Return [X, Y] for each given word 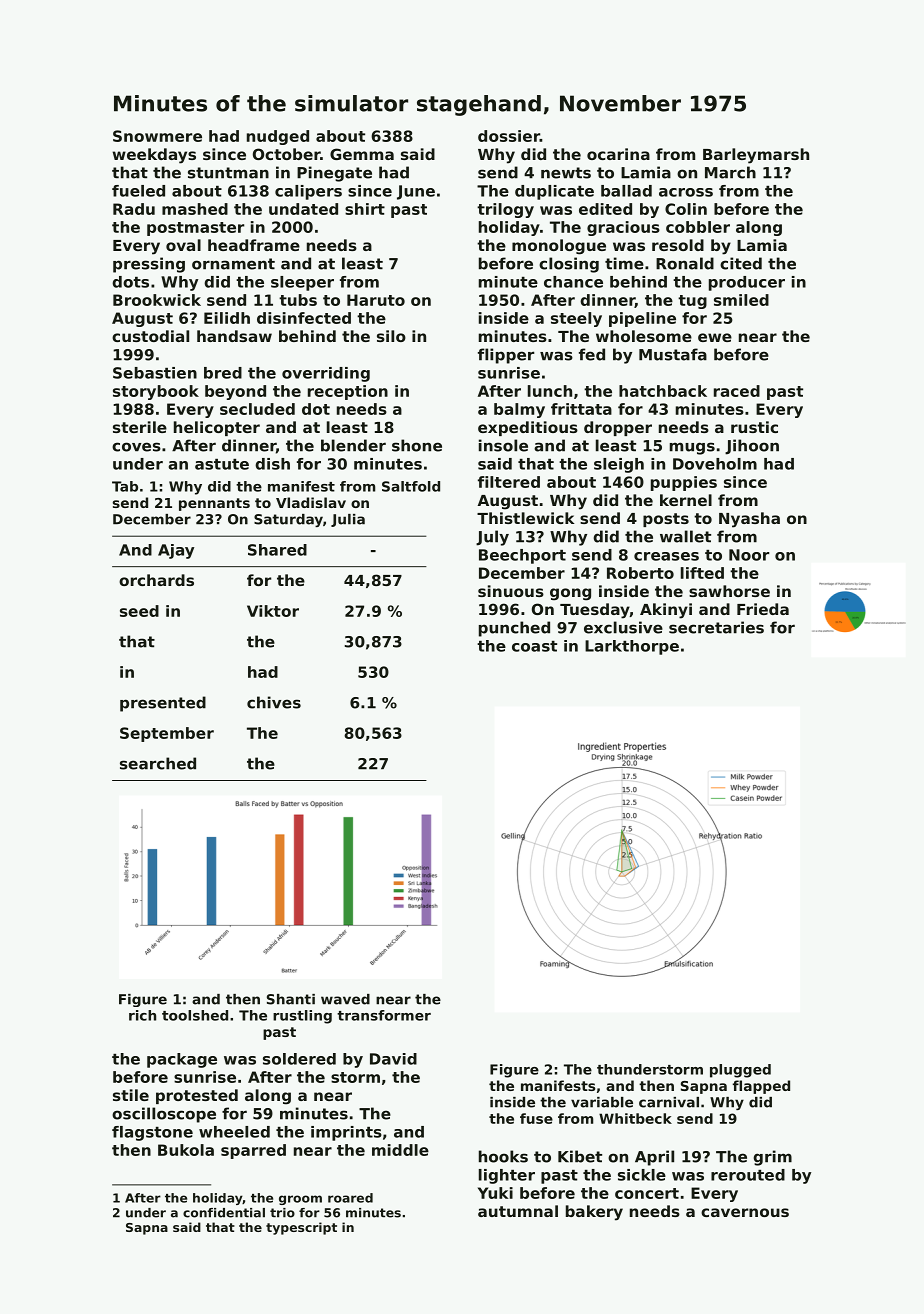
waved [345, 999]
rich [142, 1015]
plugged [740, 1071]
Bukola [186, 1150]
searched [158, 763]
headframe [254, 245]
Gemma [362, 154]
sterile [140, 427]
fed [592, 354]
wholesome [644, 336]
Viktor [273, 611]
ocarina [618, 154]
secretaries [716, 627]
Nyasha [749, 520]
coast [534, 646]
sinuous [511, 591]
